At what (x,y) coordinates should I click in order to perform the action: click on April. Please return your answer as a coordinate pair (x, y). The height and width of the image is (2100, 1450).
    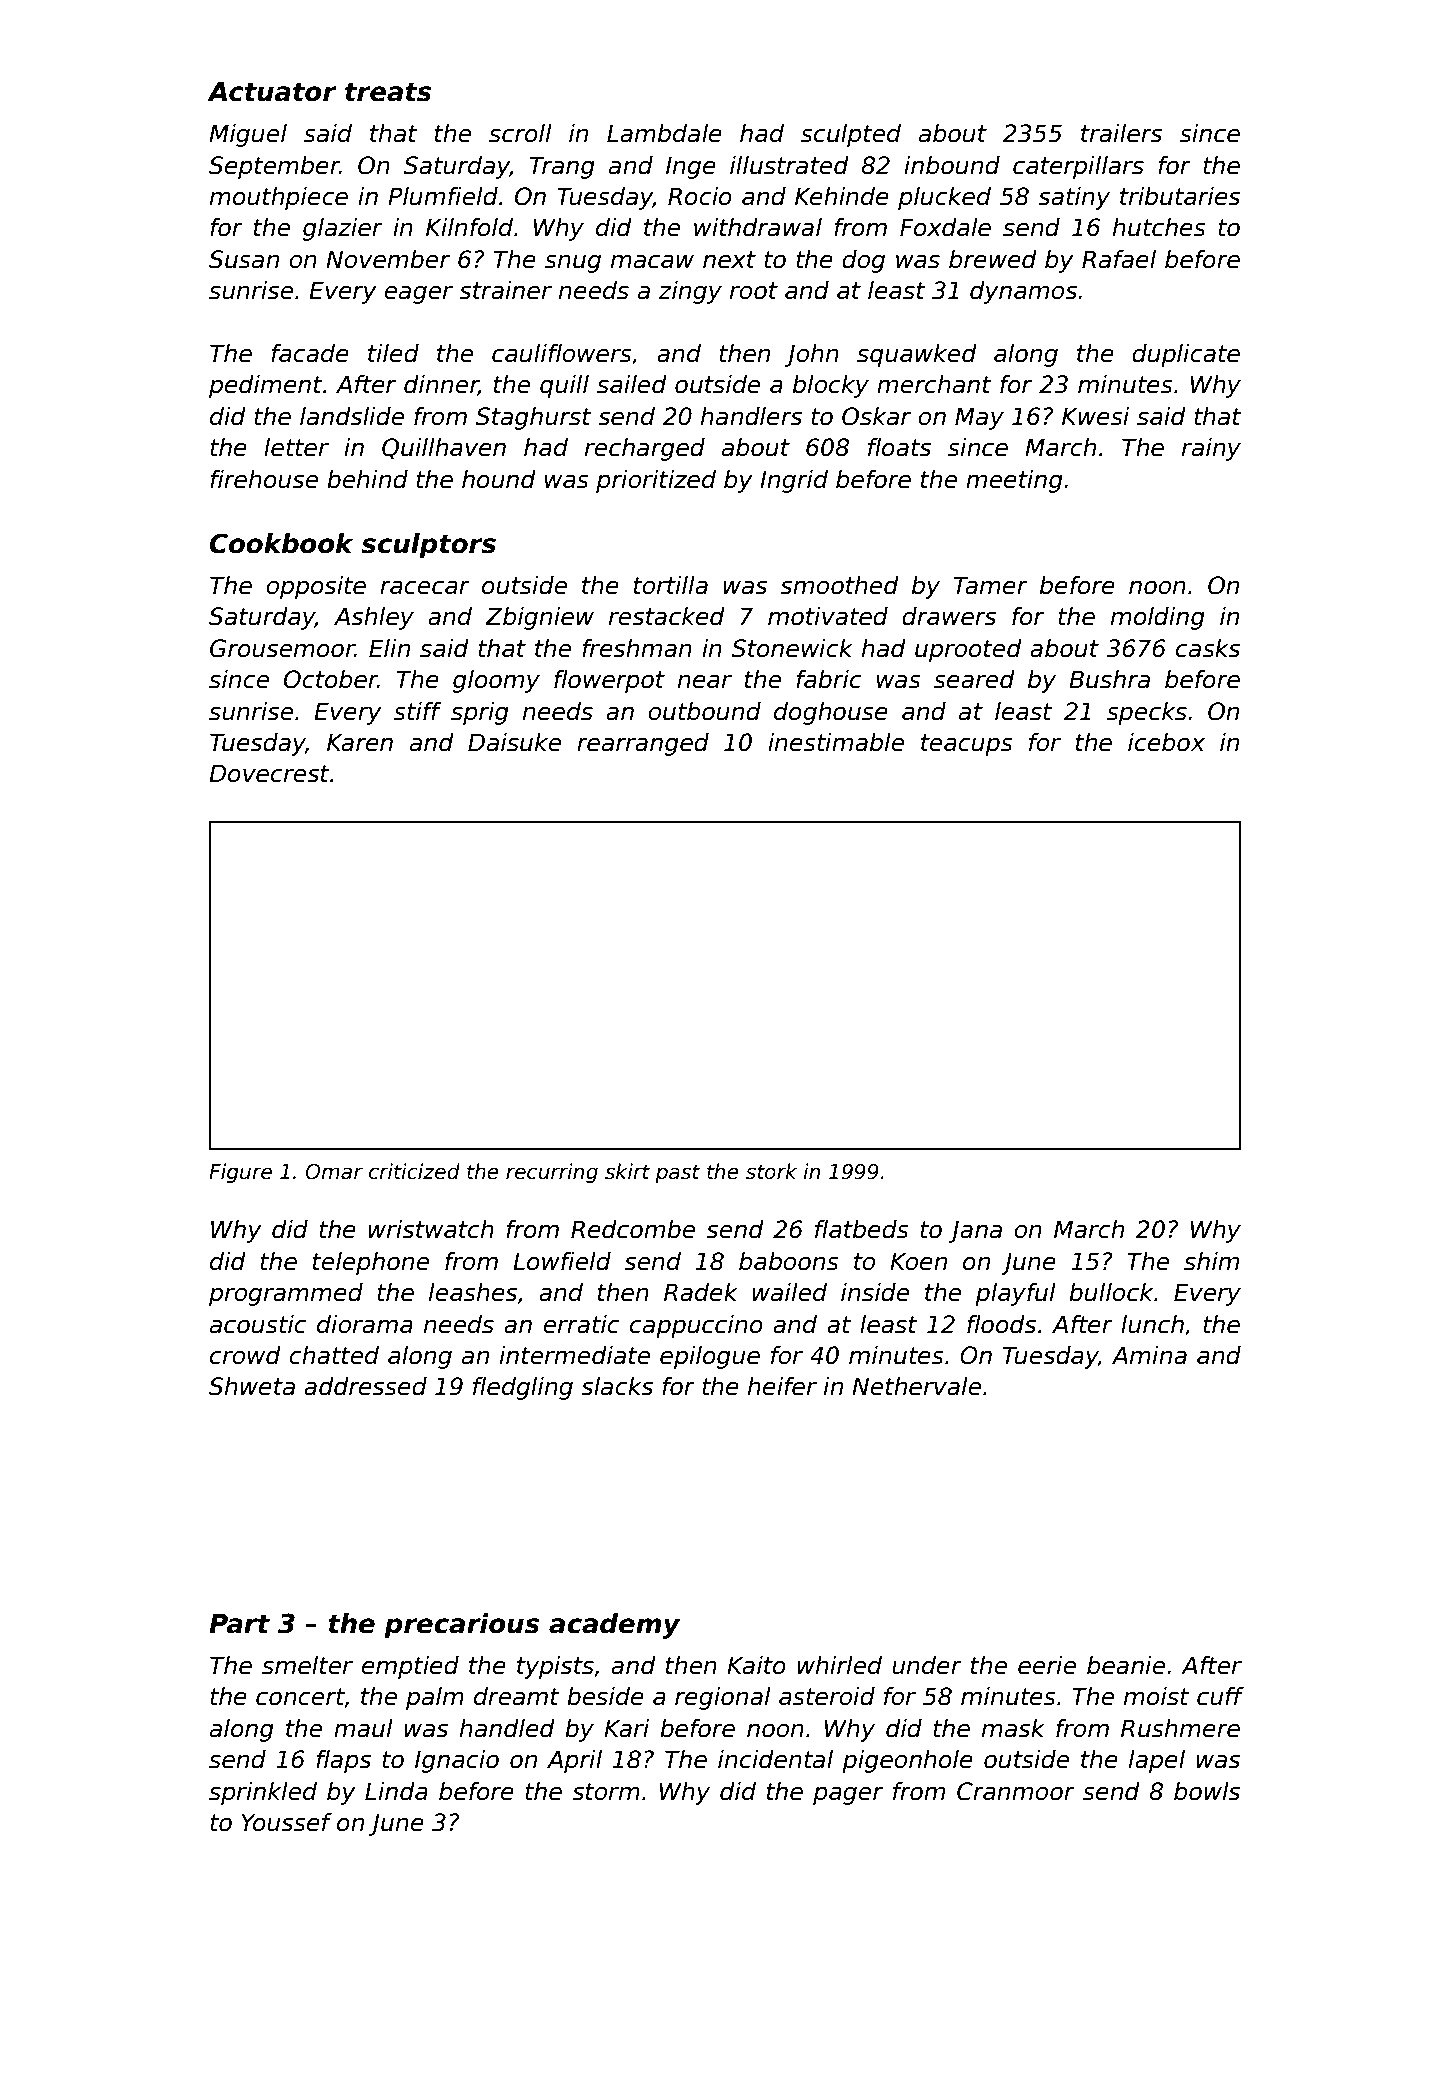
    Looking at the image, I should click on (574, 1761).
